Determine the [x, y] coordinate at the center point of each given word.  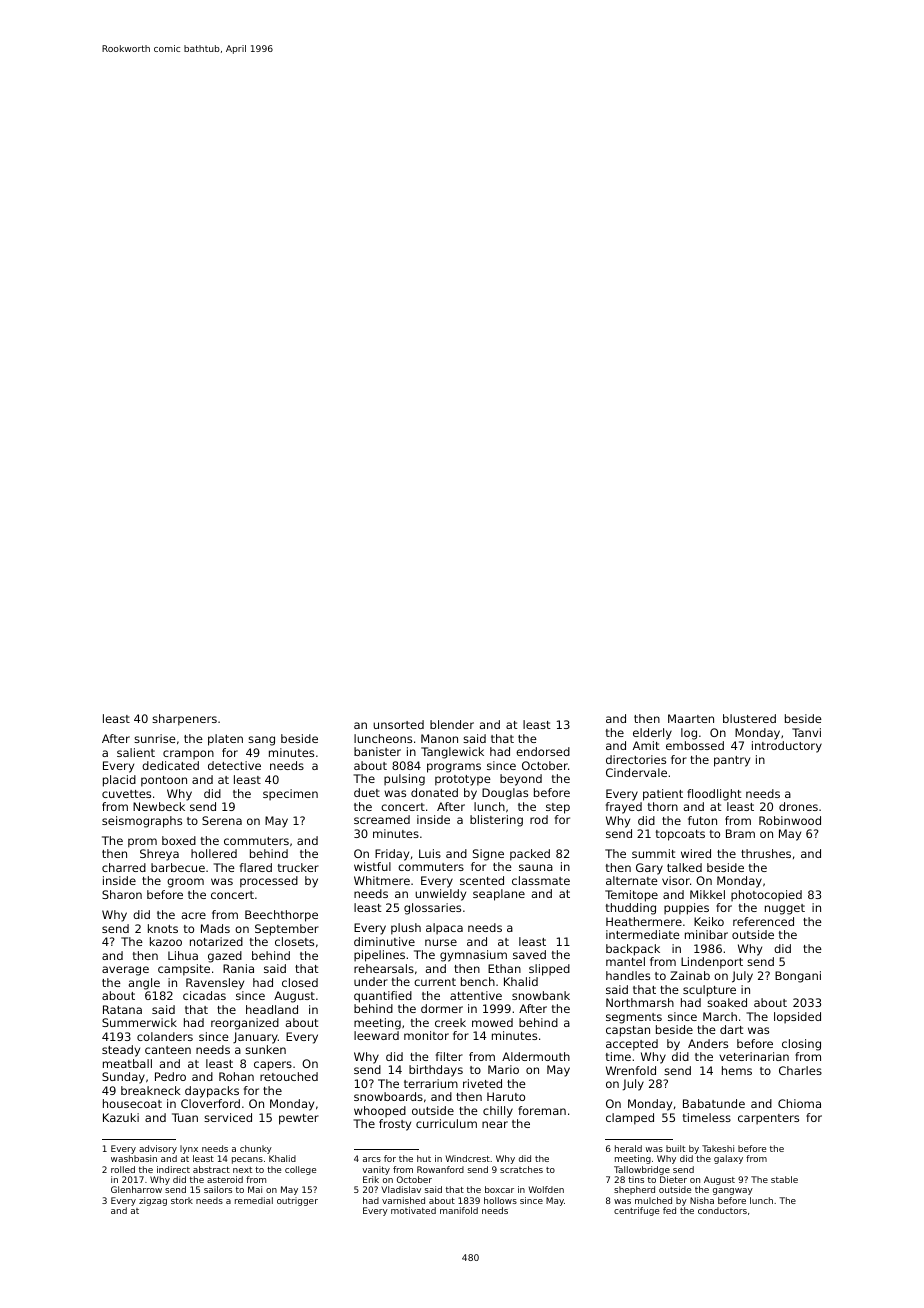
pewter [299, 1119]
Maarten [691, 718]
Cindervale [636, 772]
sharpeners [184, 720]
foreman [542, 1110]
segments [634, 1018]
